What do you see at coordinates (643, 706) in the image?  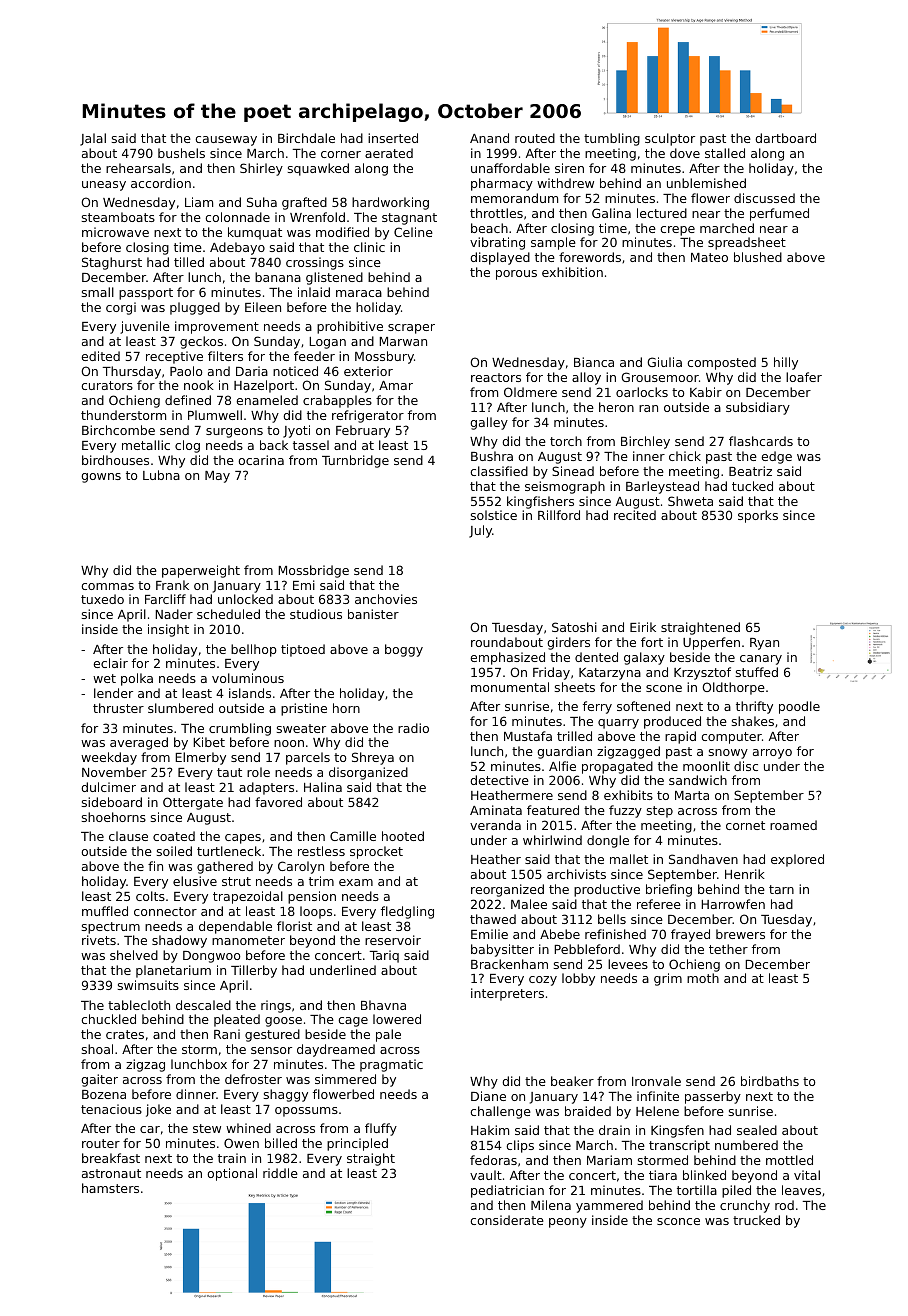 I see `softened` at bounding box center [643, 706].
